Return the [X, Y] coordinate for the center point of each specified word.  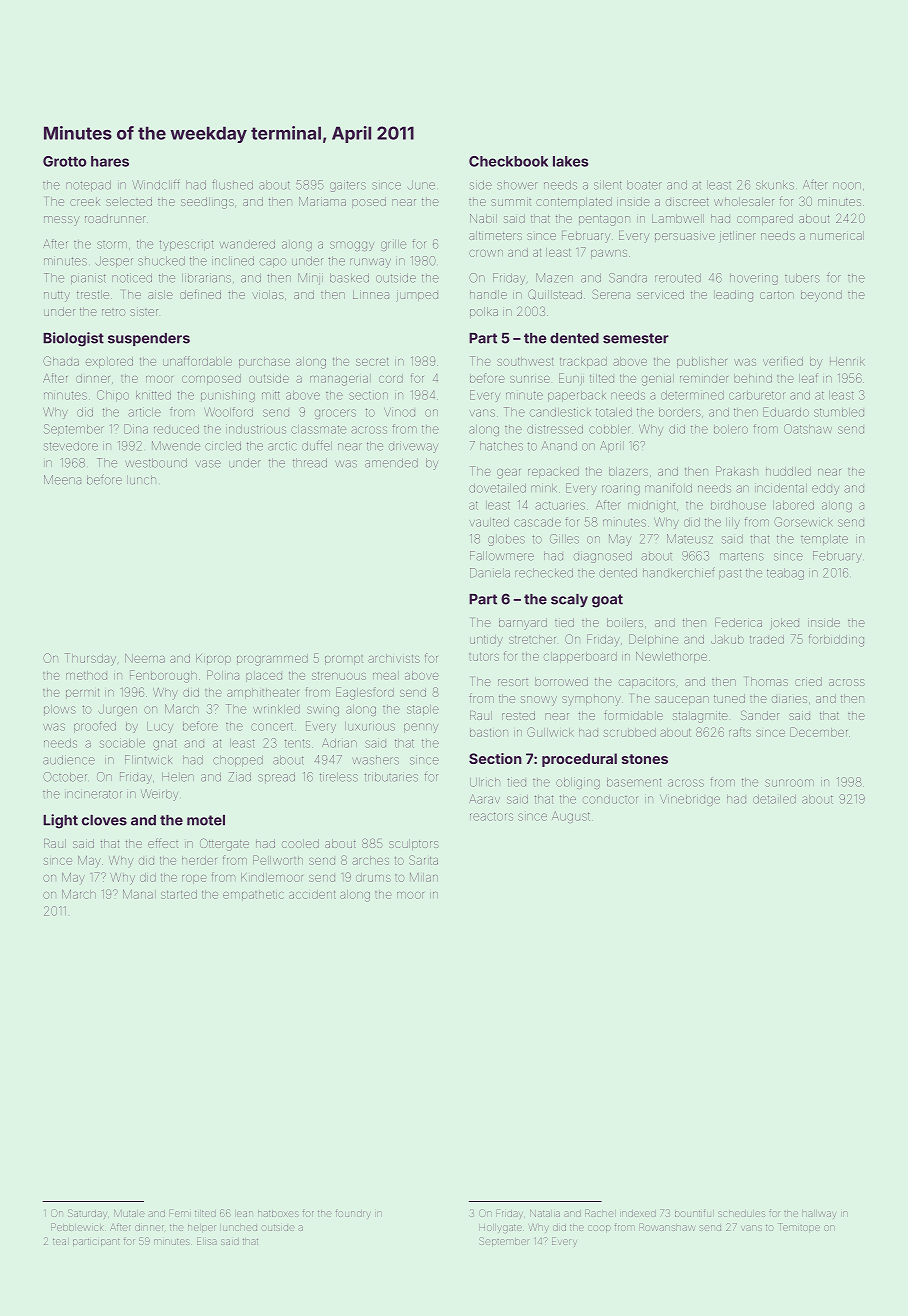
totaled [614, 412]
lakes [570, 161]
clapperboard [580, 657]
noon [847, 186]
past [730, 574]
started [179, 894]
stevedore [71, 446]
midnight [652, 506]
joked [784, 624]
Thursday [90, 659]
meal [386, 675]
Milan [424, 877]
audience [69, 760]
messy [61, 221]
